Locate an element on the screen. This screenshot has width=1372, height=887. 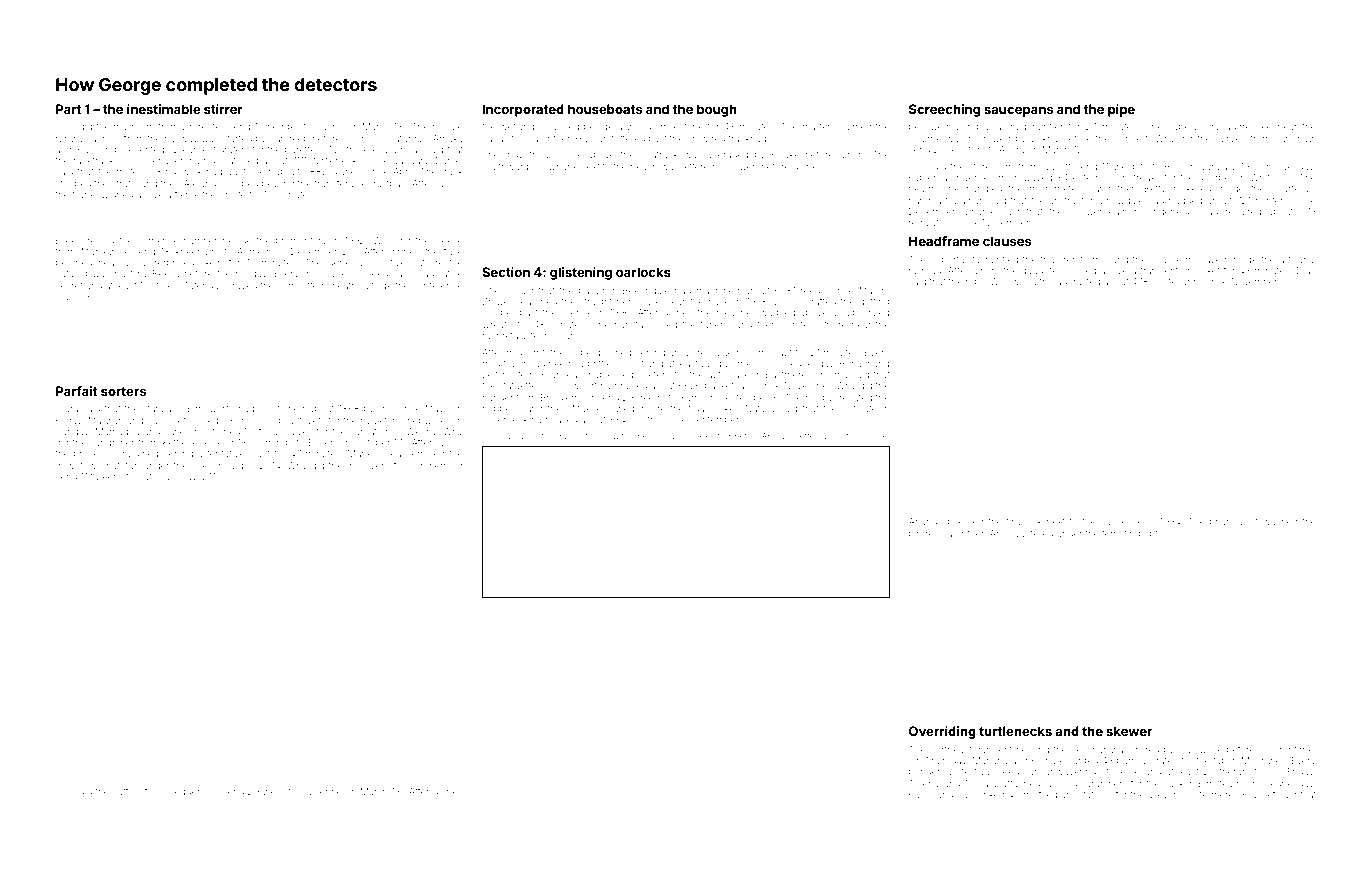
casserole is located at coordinates (1122, 521).
